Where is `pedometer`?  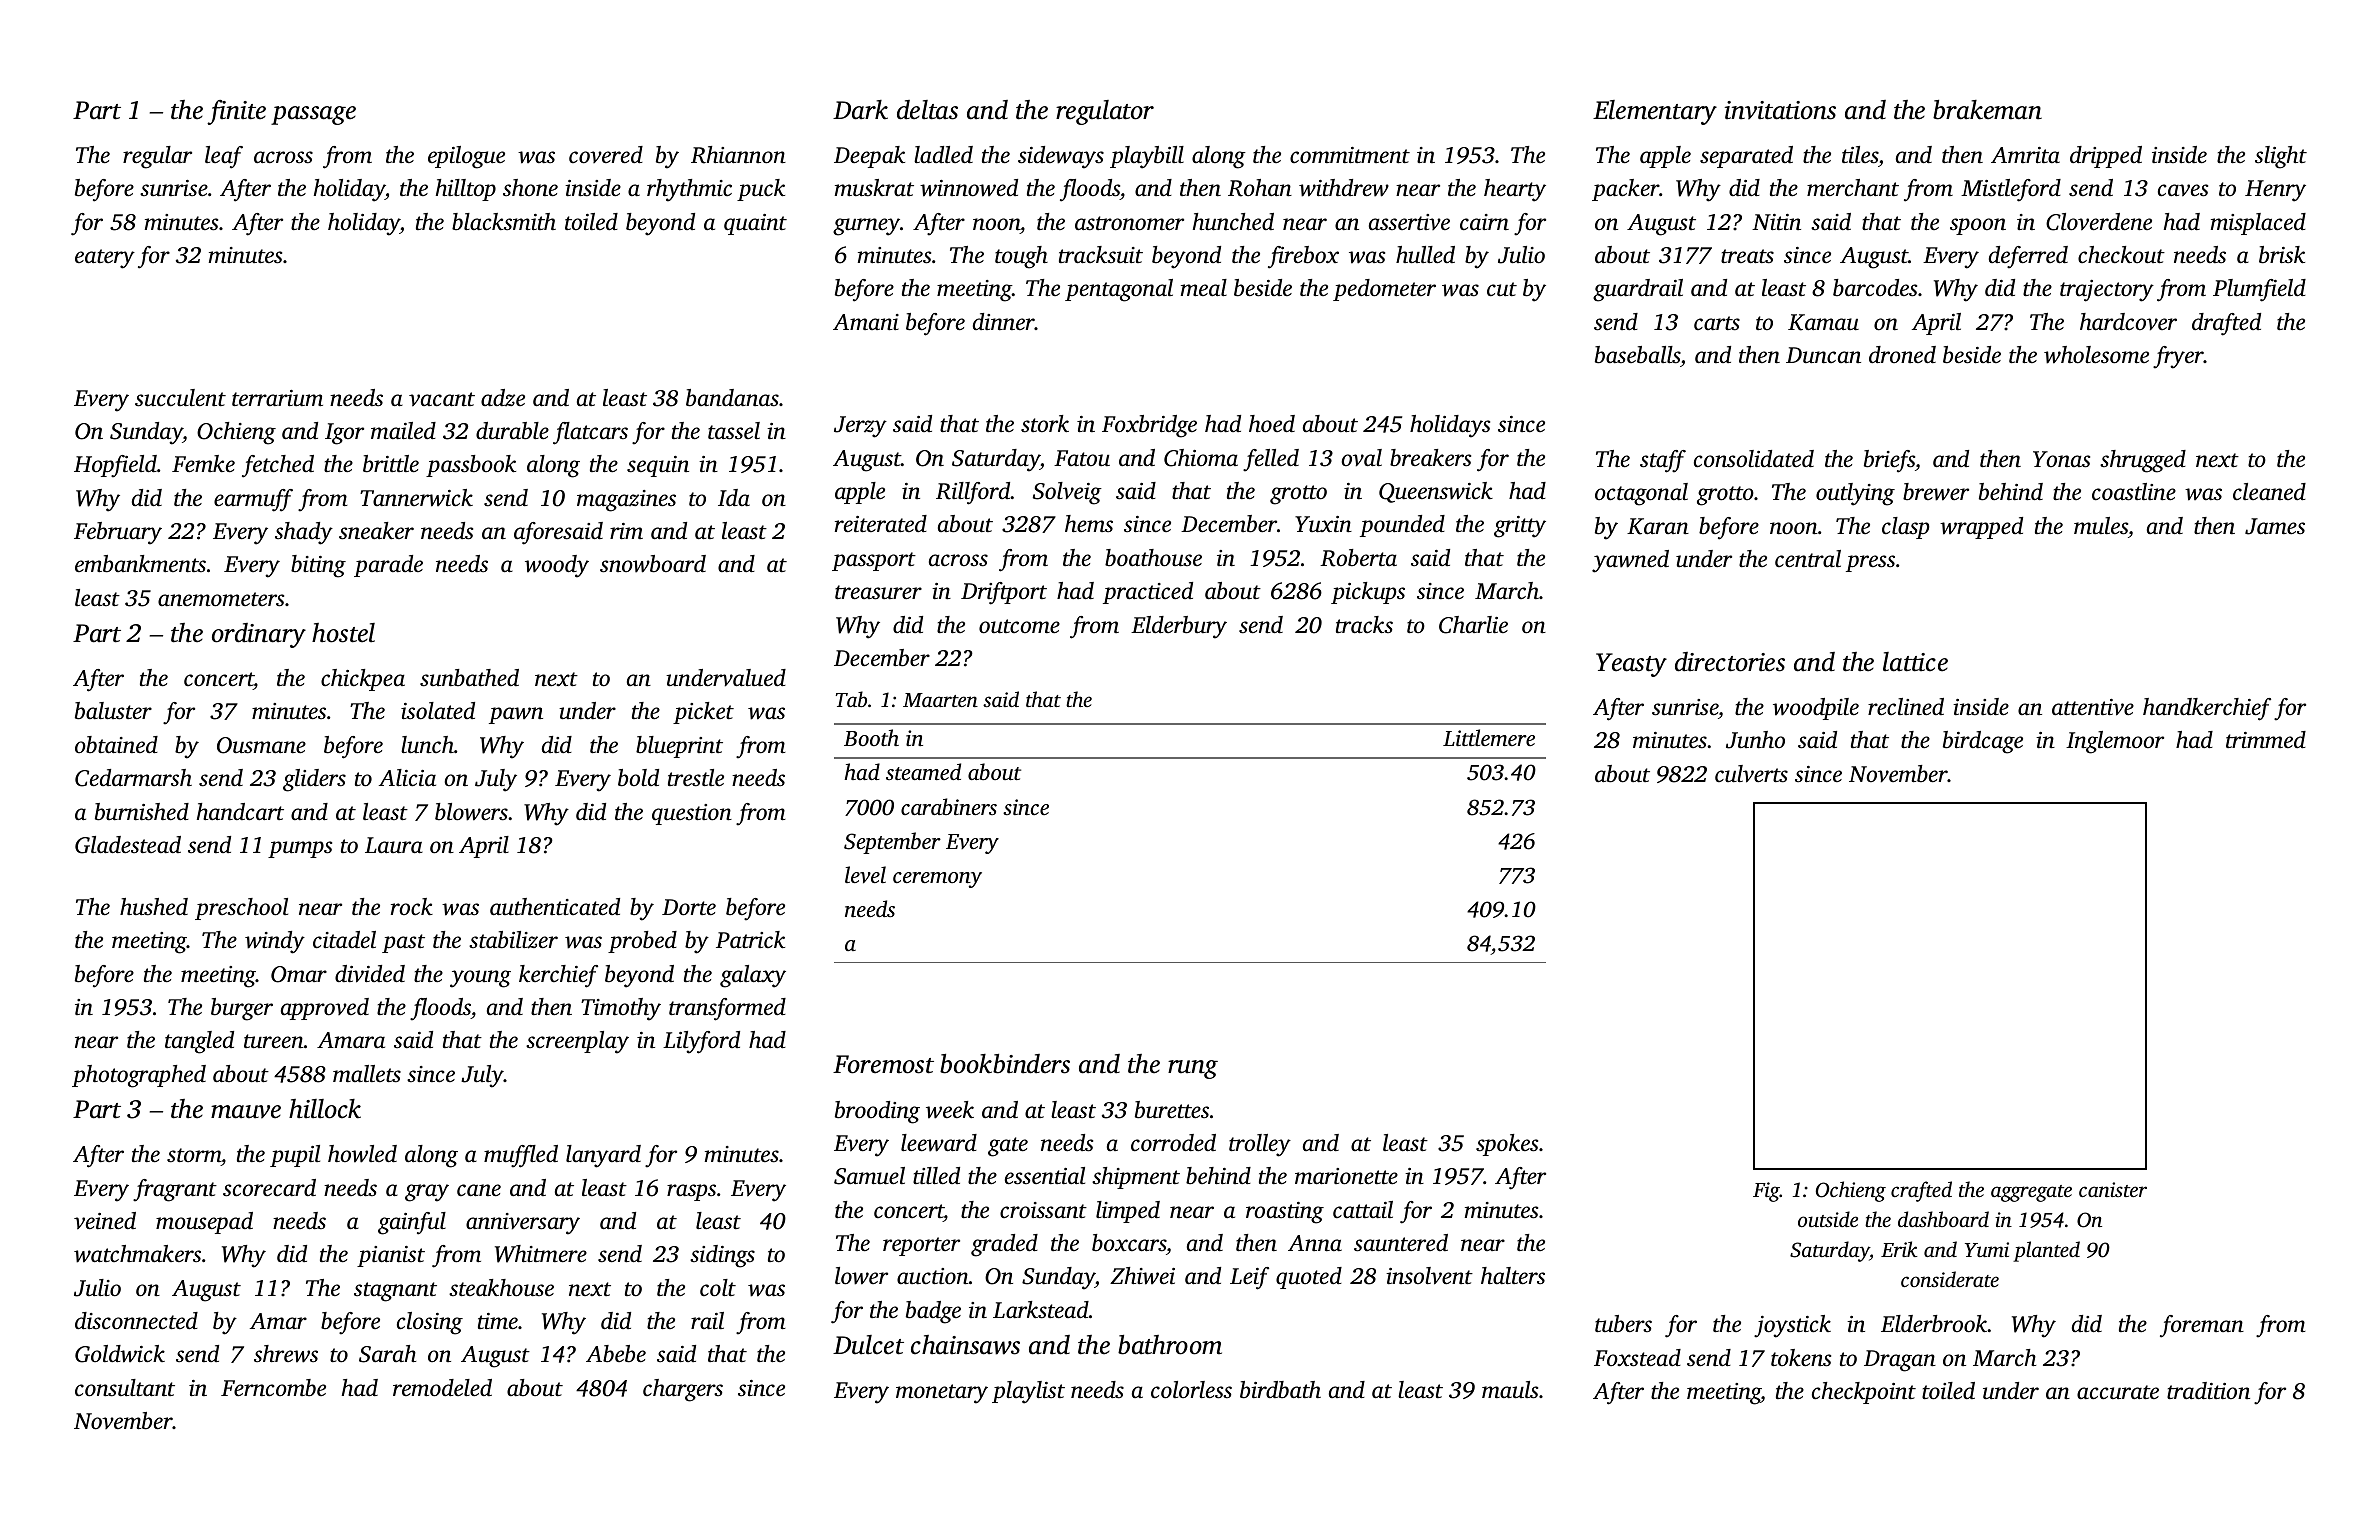 pedometer is located at coordinates (1384, 290).
